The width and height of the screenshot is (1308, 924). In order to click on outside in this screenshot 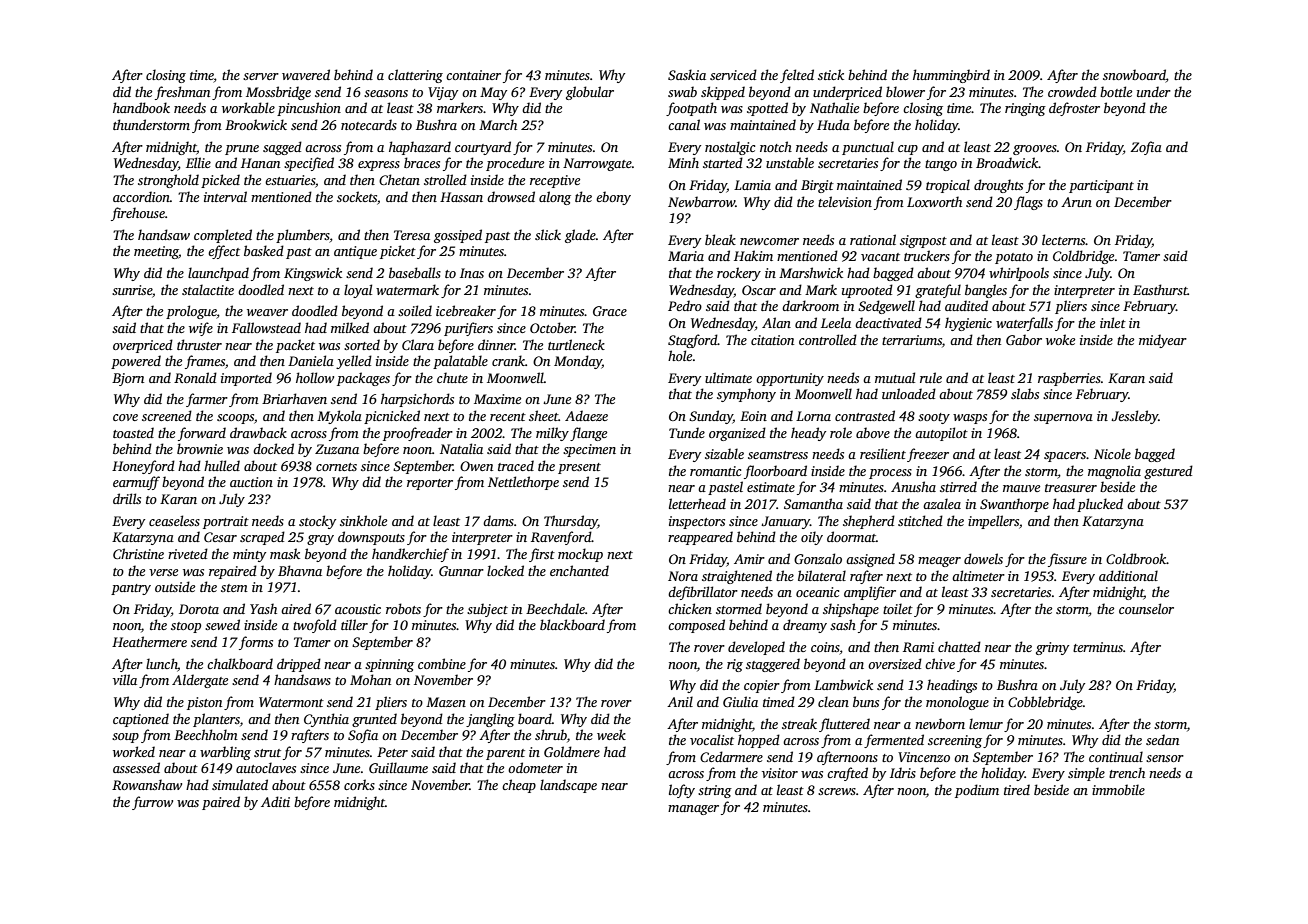, I will do `click(175, 586)`.
